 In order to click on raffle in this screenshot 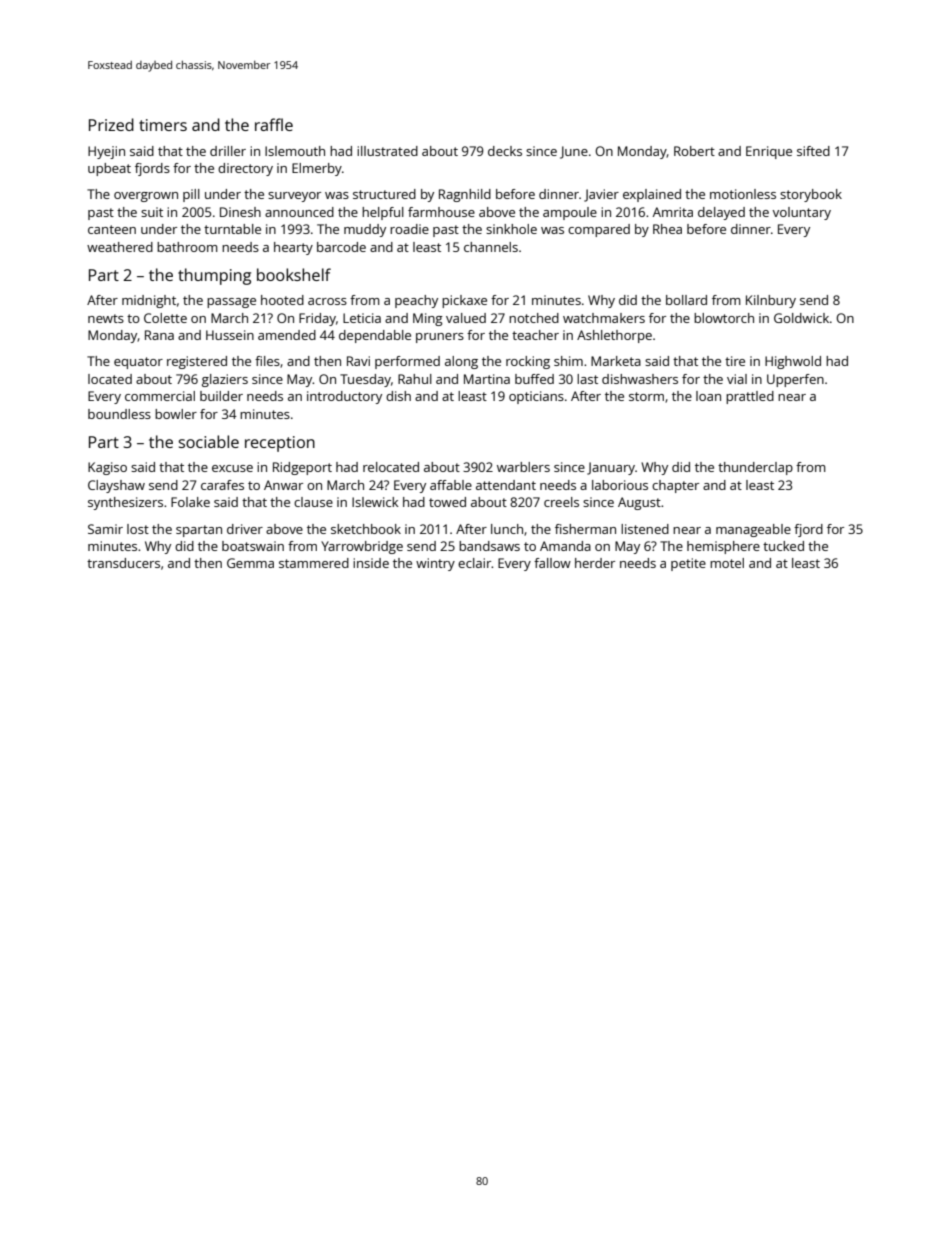, I will do `click(274, 124)`.
